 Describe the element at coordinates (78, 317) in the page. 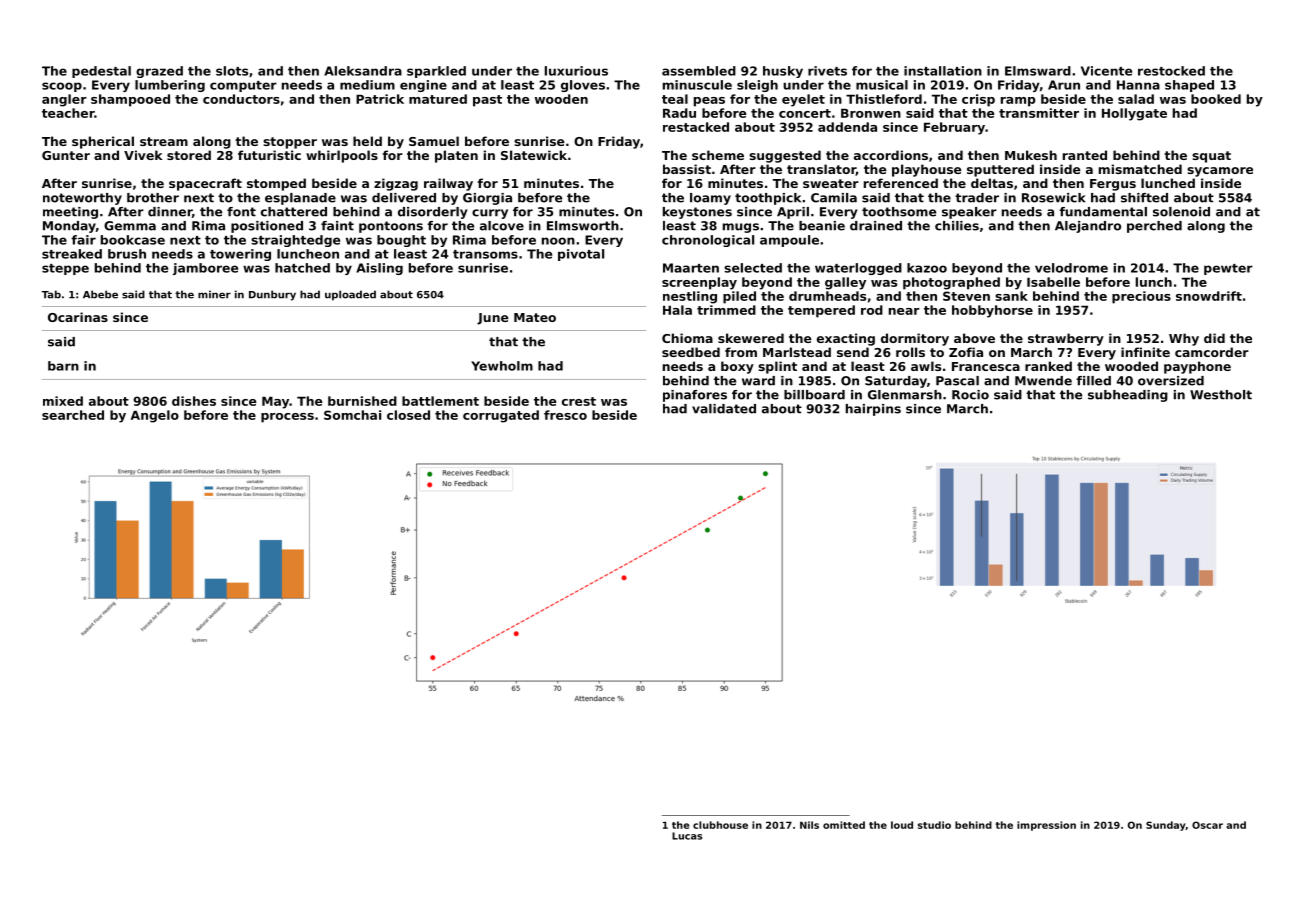

I see `Ocarinas` at that location.
